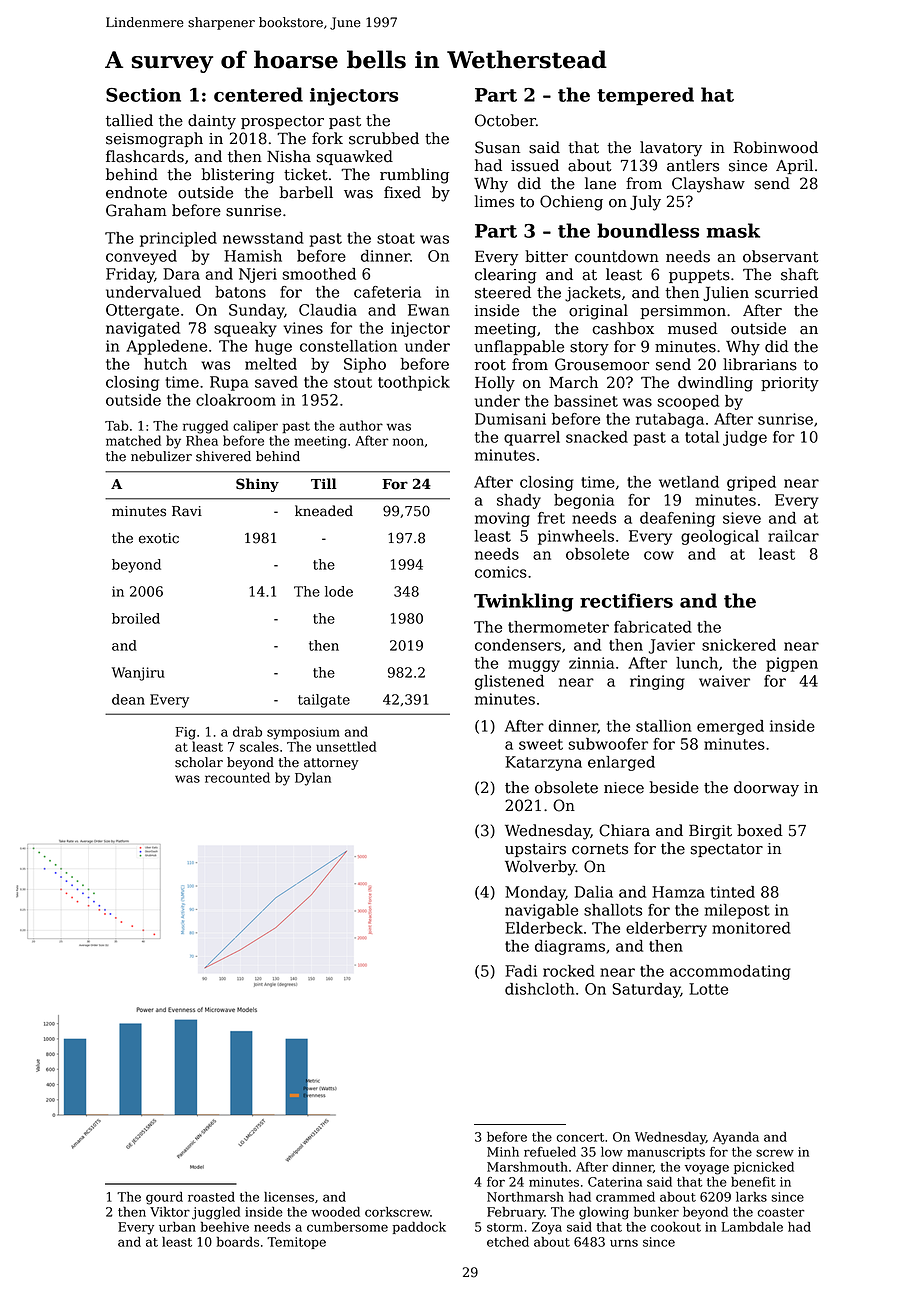 This page has width=924, height=1308. Describe the element at coordinates (199, 762) in the page. I see `scholar` at that location.
